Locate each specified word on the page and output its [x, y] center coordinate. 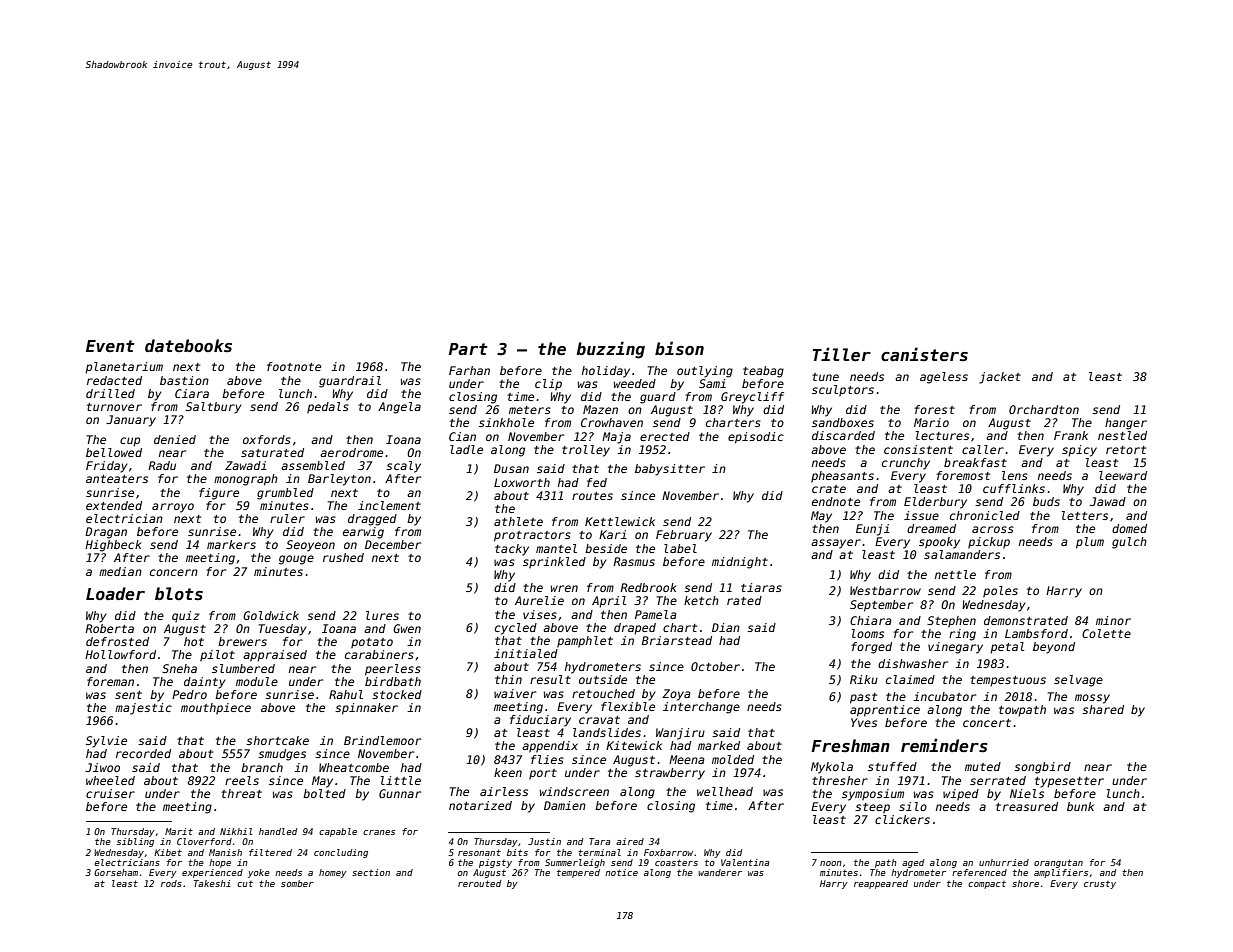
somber [297, 883]
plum [1090, 543]
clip [548, 385]
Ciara [192, 393]
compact [987, 885]
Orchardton [1044, 409]
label [680, 548]
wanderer [720, 872]
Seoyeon [310, 546]
